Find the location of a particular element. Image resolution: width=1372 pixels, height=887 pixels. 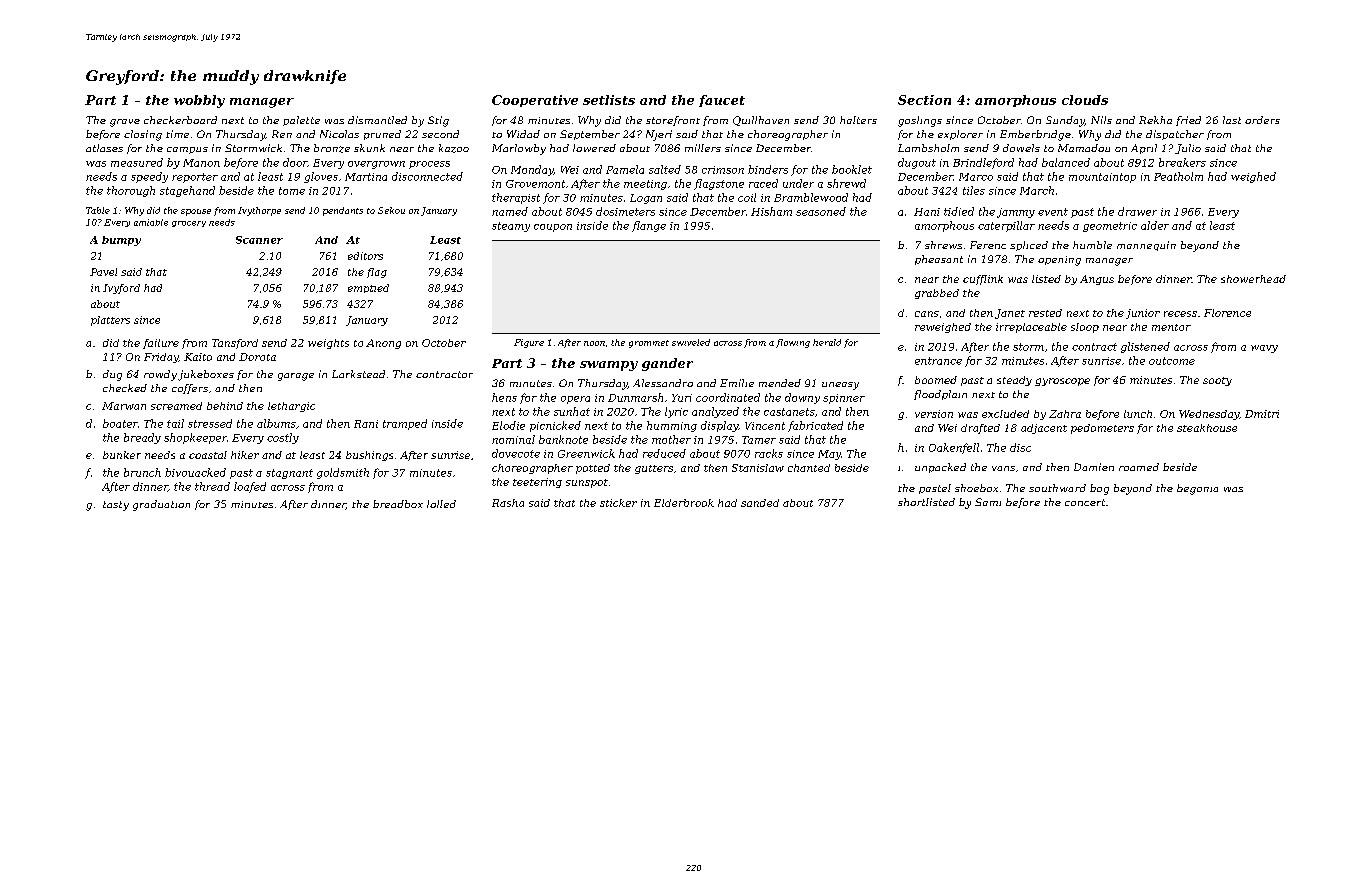

lolled is located at coordinates (441, 504).
